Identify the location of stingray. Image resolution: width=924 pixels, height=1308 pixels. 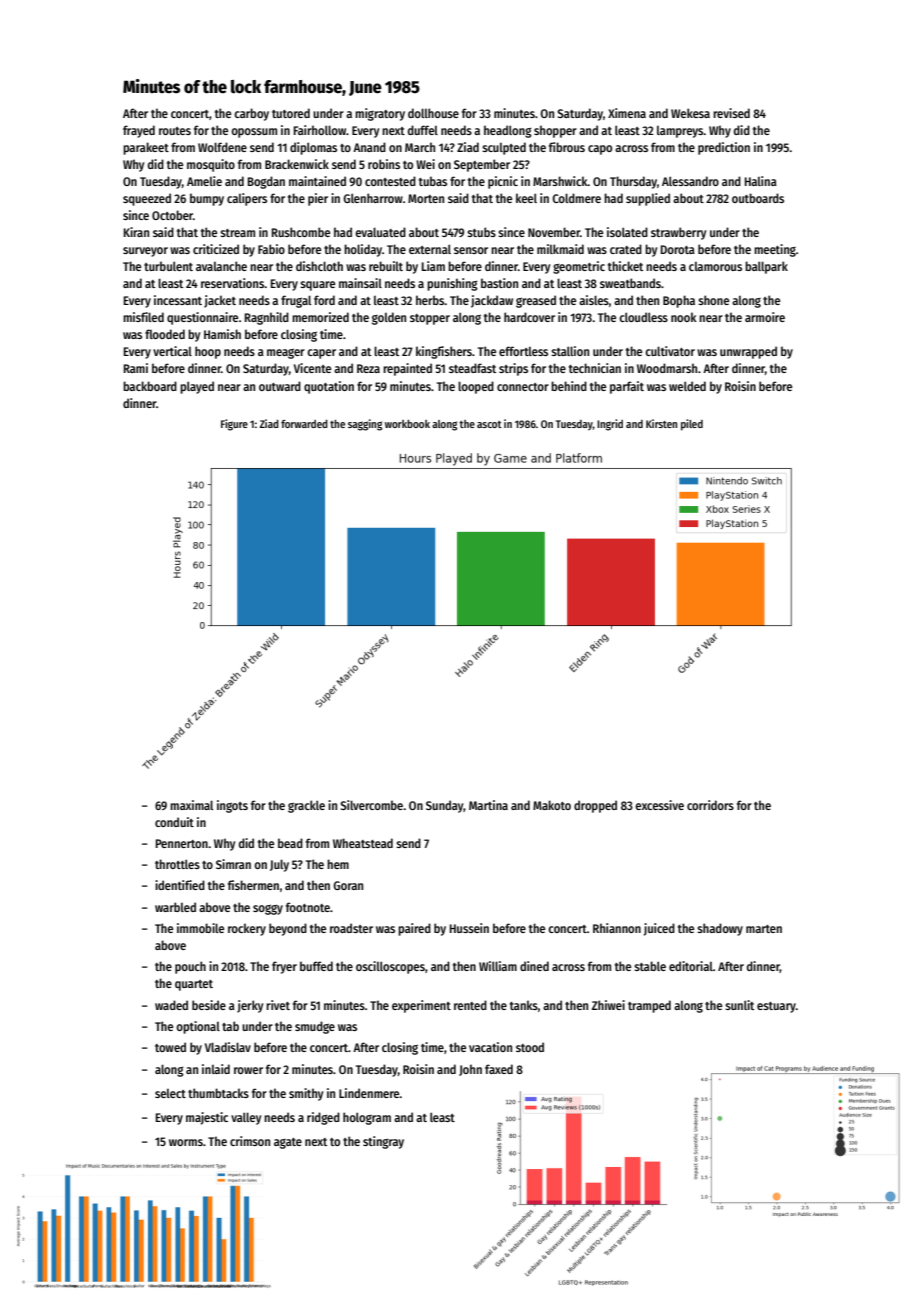
(383, 1142).
